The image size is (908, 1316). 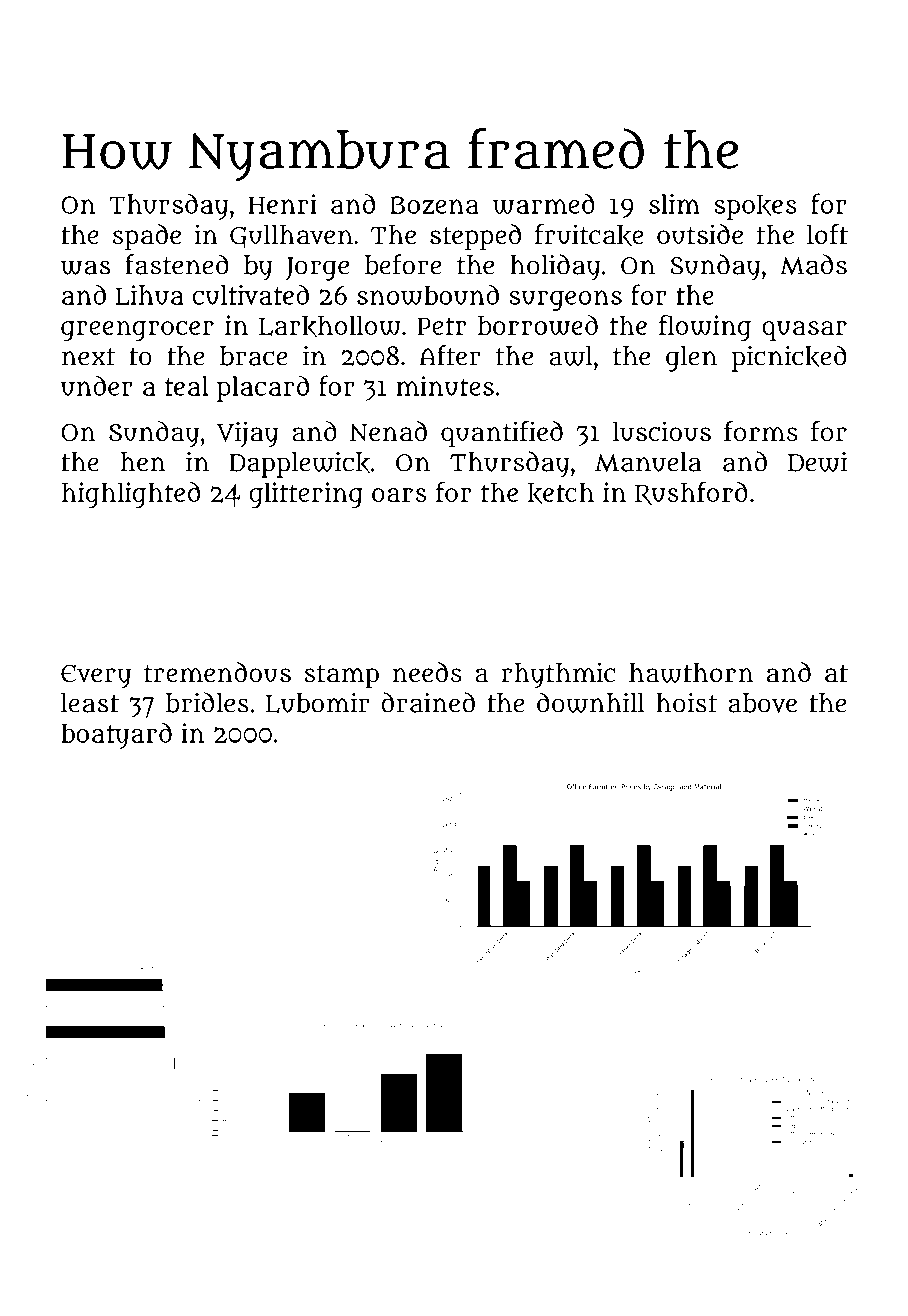 What do you see at coordinates (96, 677) in the screenshot?
I see `Every` at bounding box center [96, 677].
